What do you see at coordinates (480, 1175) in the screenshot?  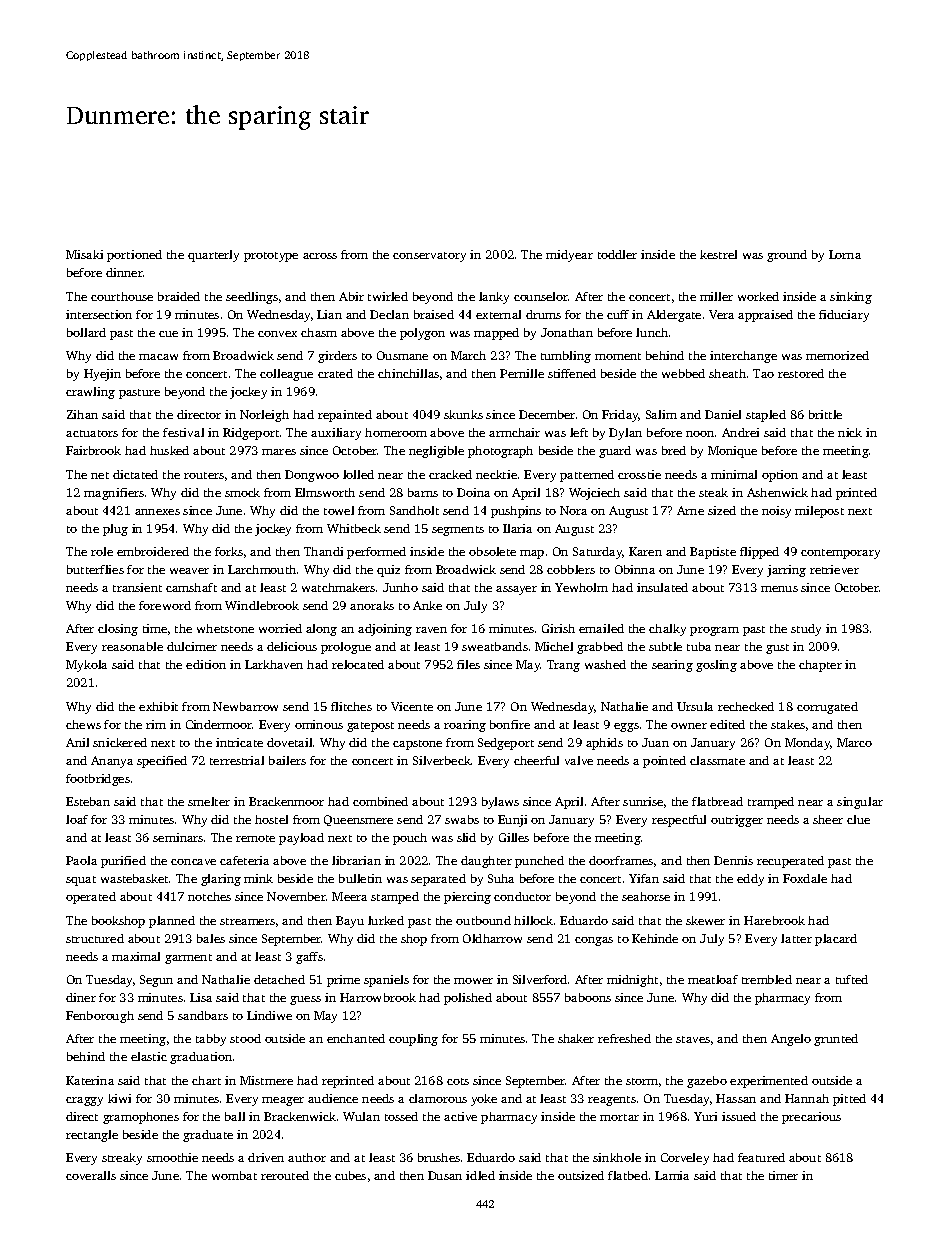 I see `idled` at bounding box center [480, 1175].
